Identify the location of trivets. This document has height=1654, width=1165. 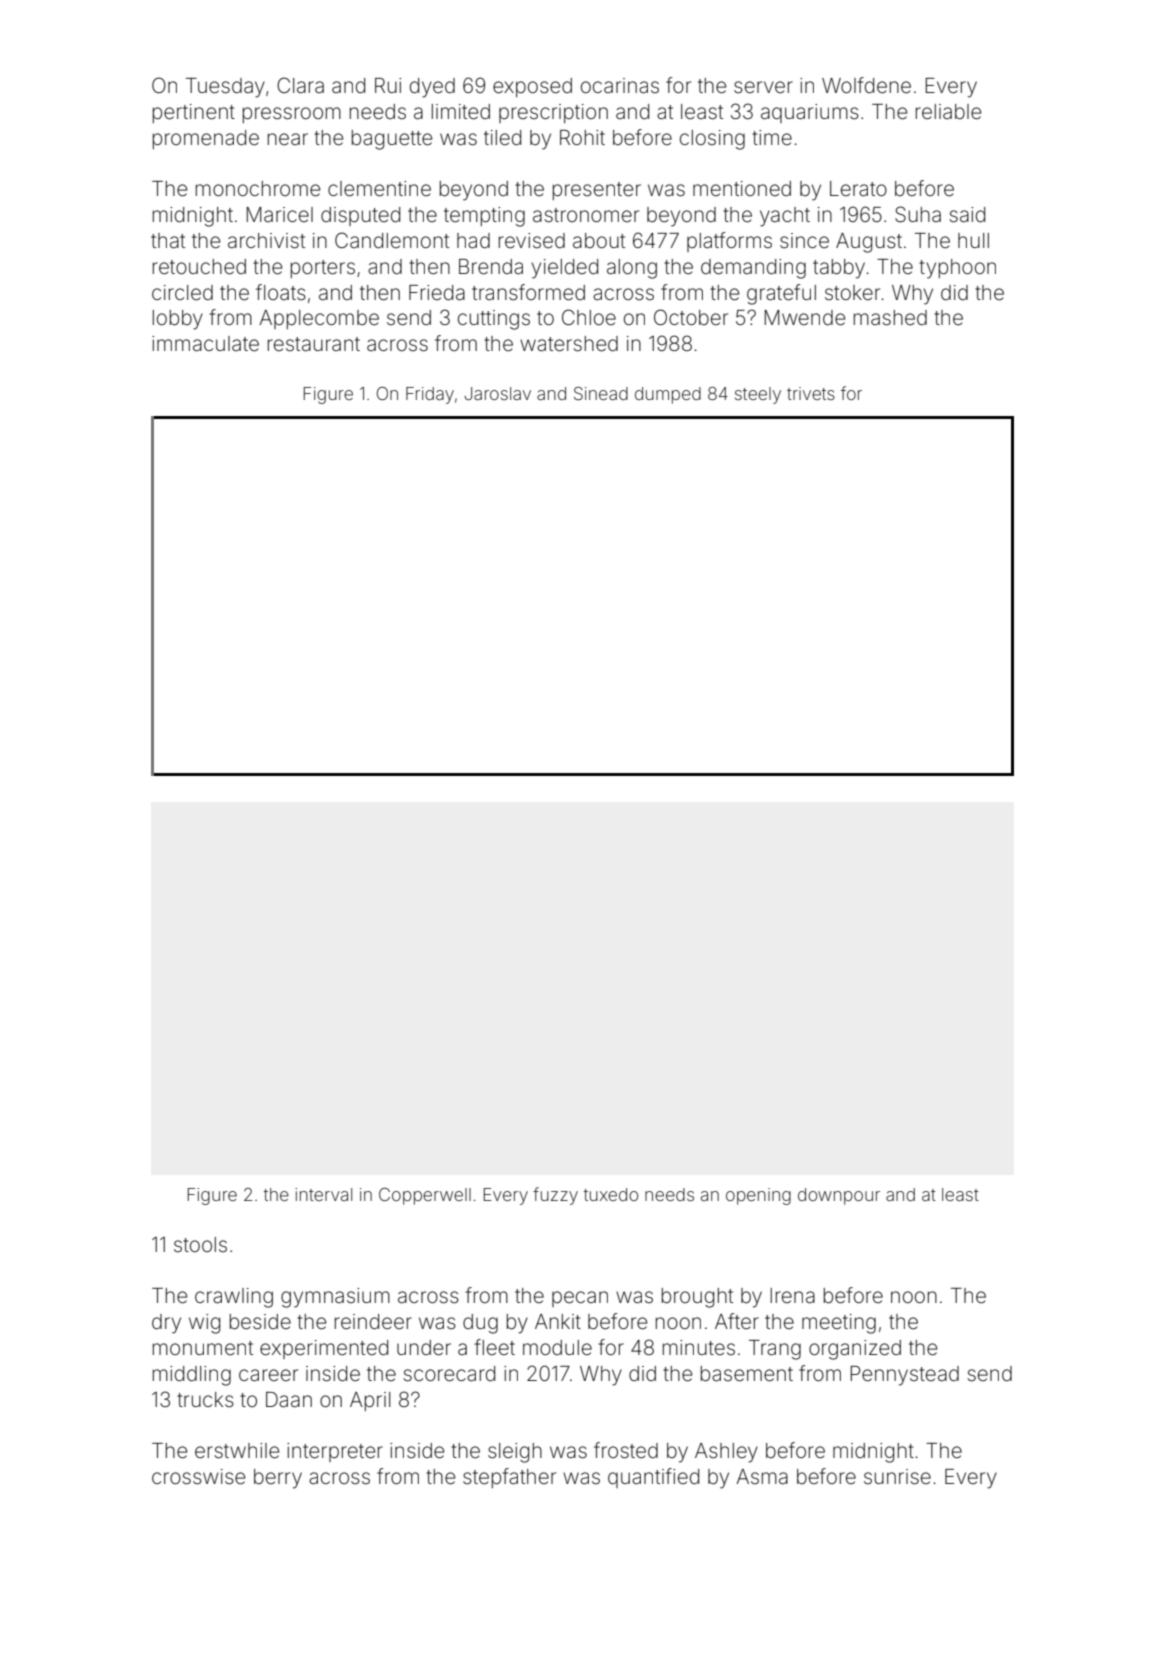
(811, 393).
